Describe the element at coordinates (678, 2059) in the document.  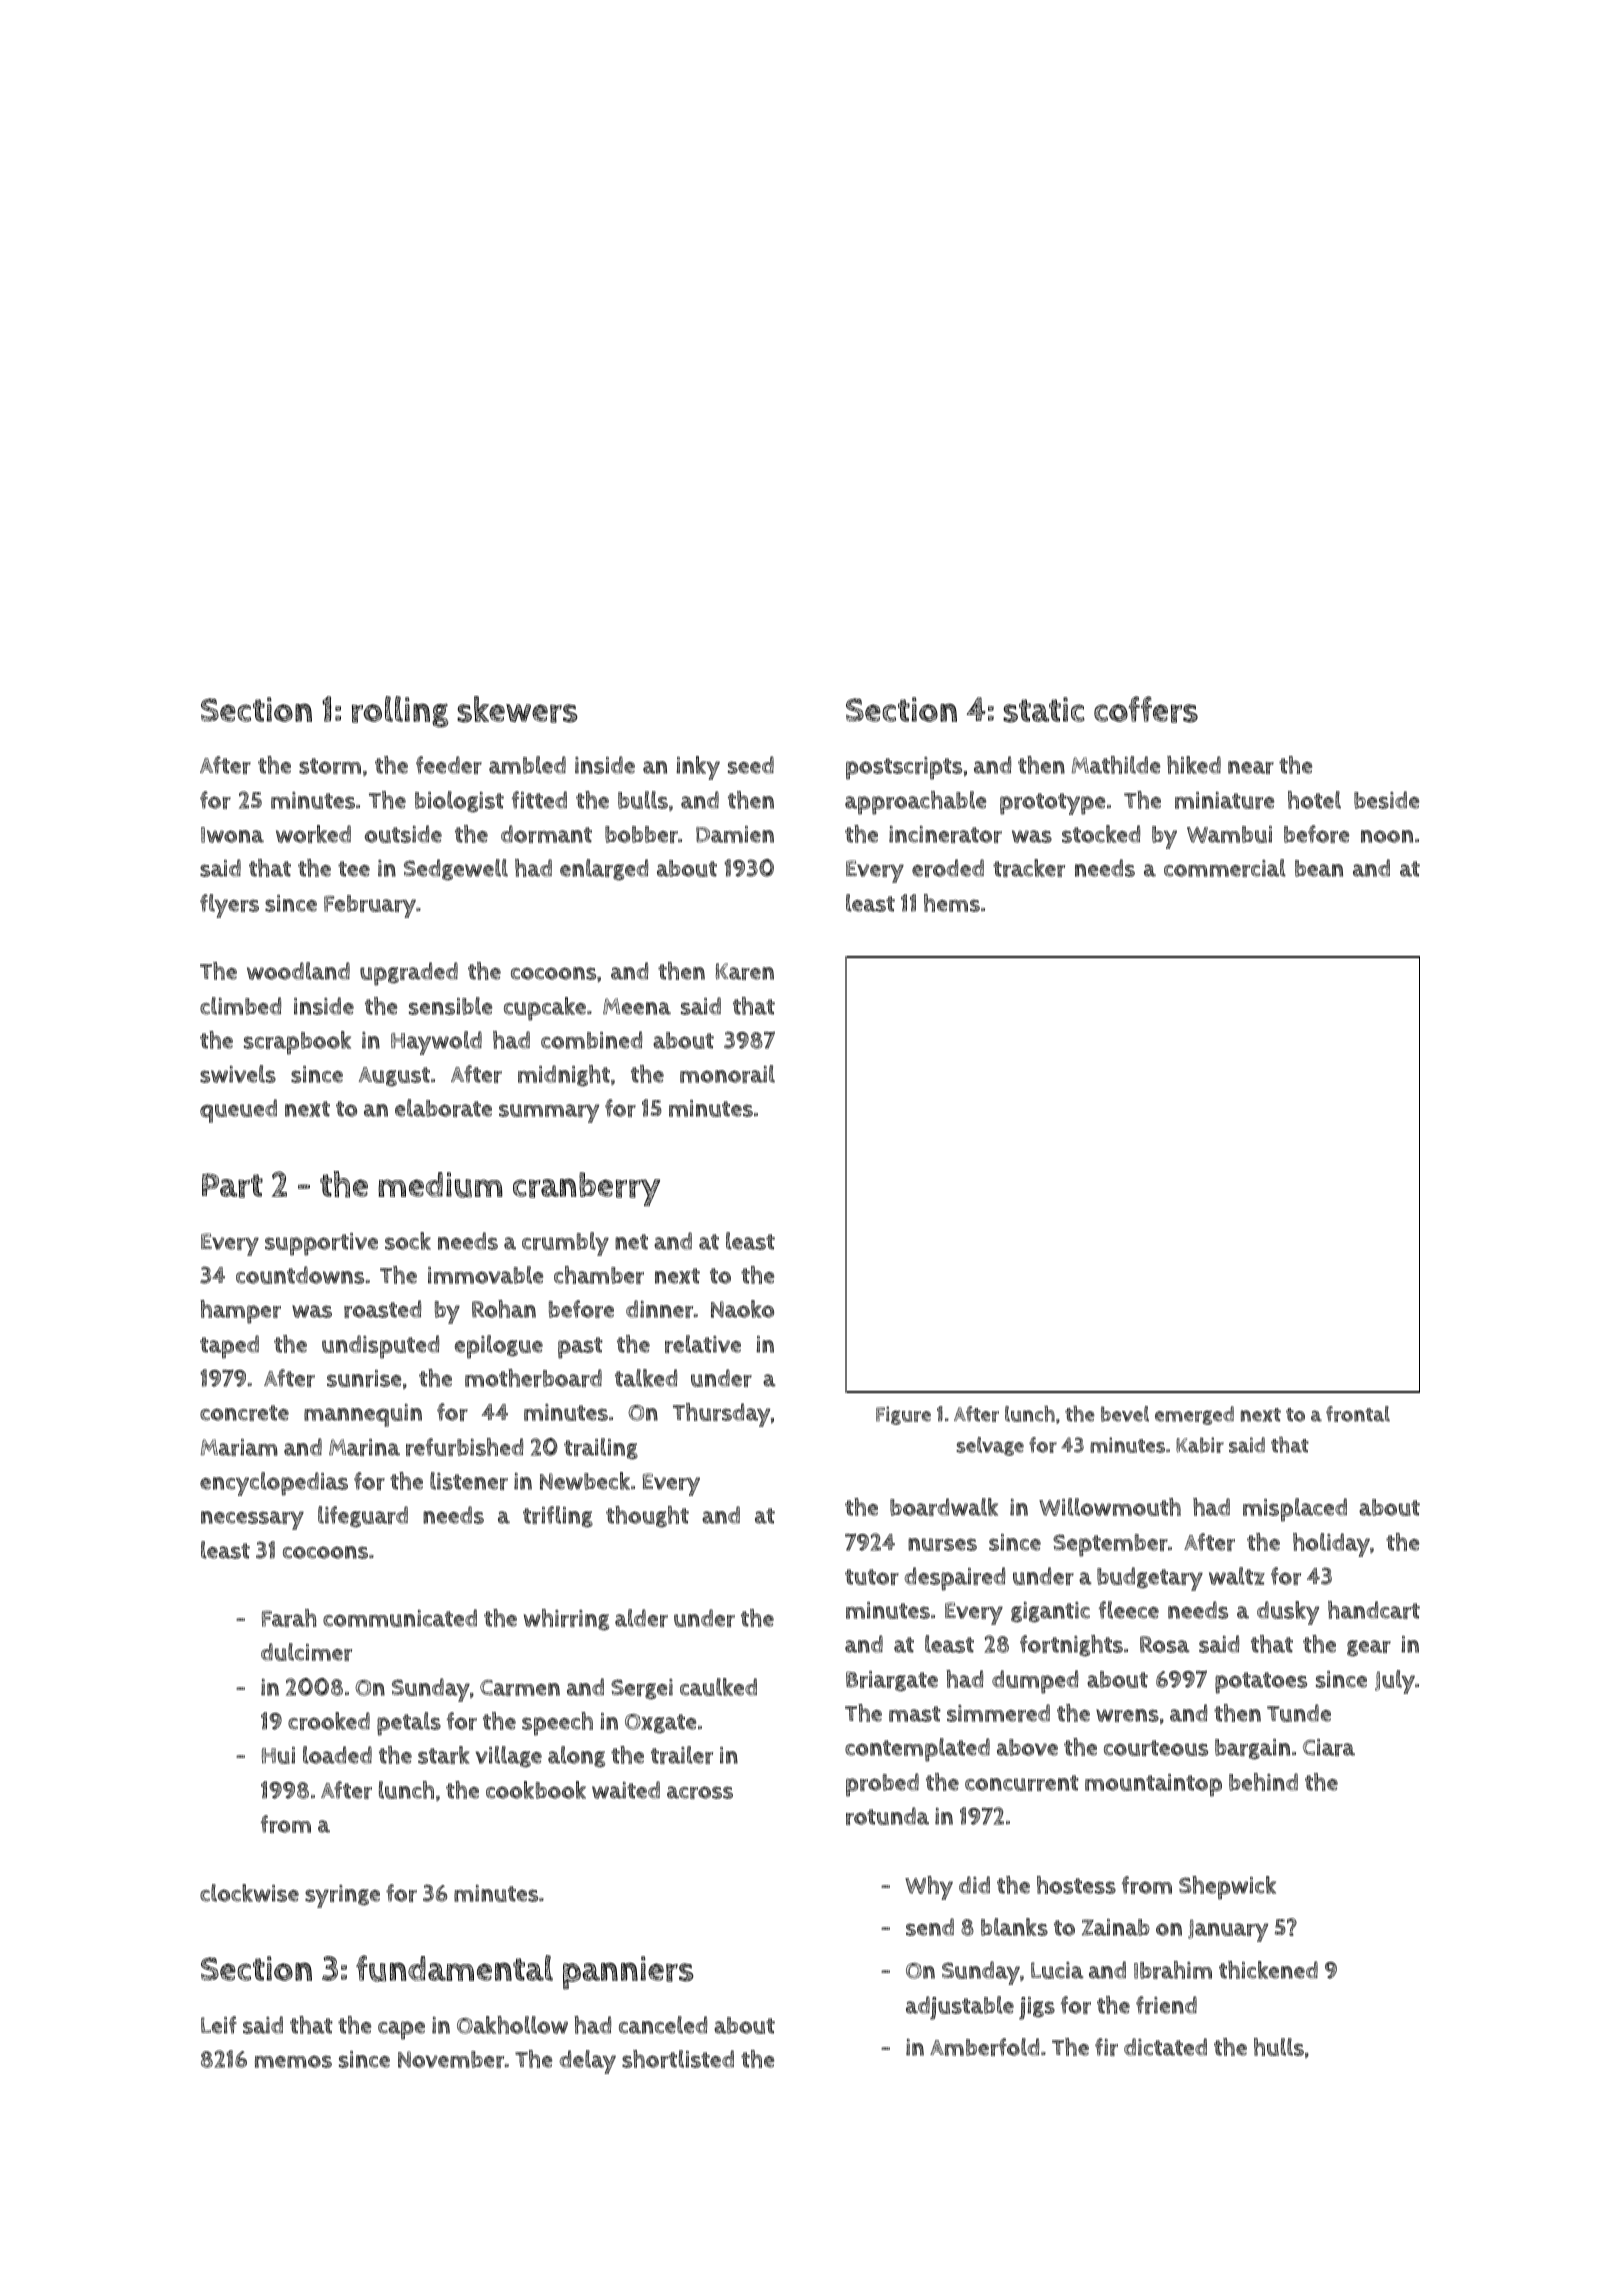
I see `shortlisted` at that location.
